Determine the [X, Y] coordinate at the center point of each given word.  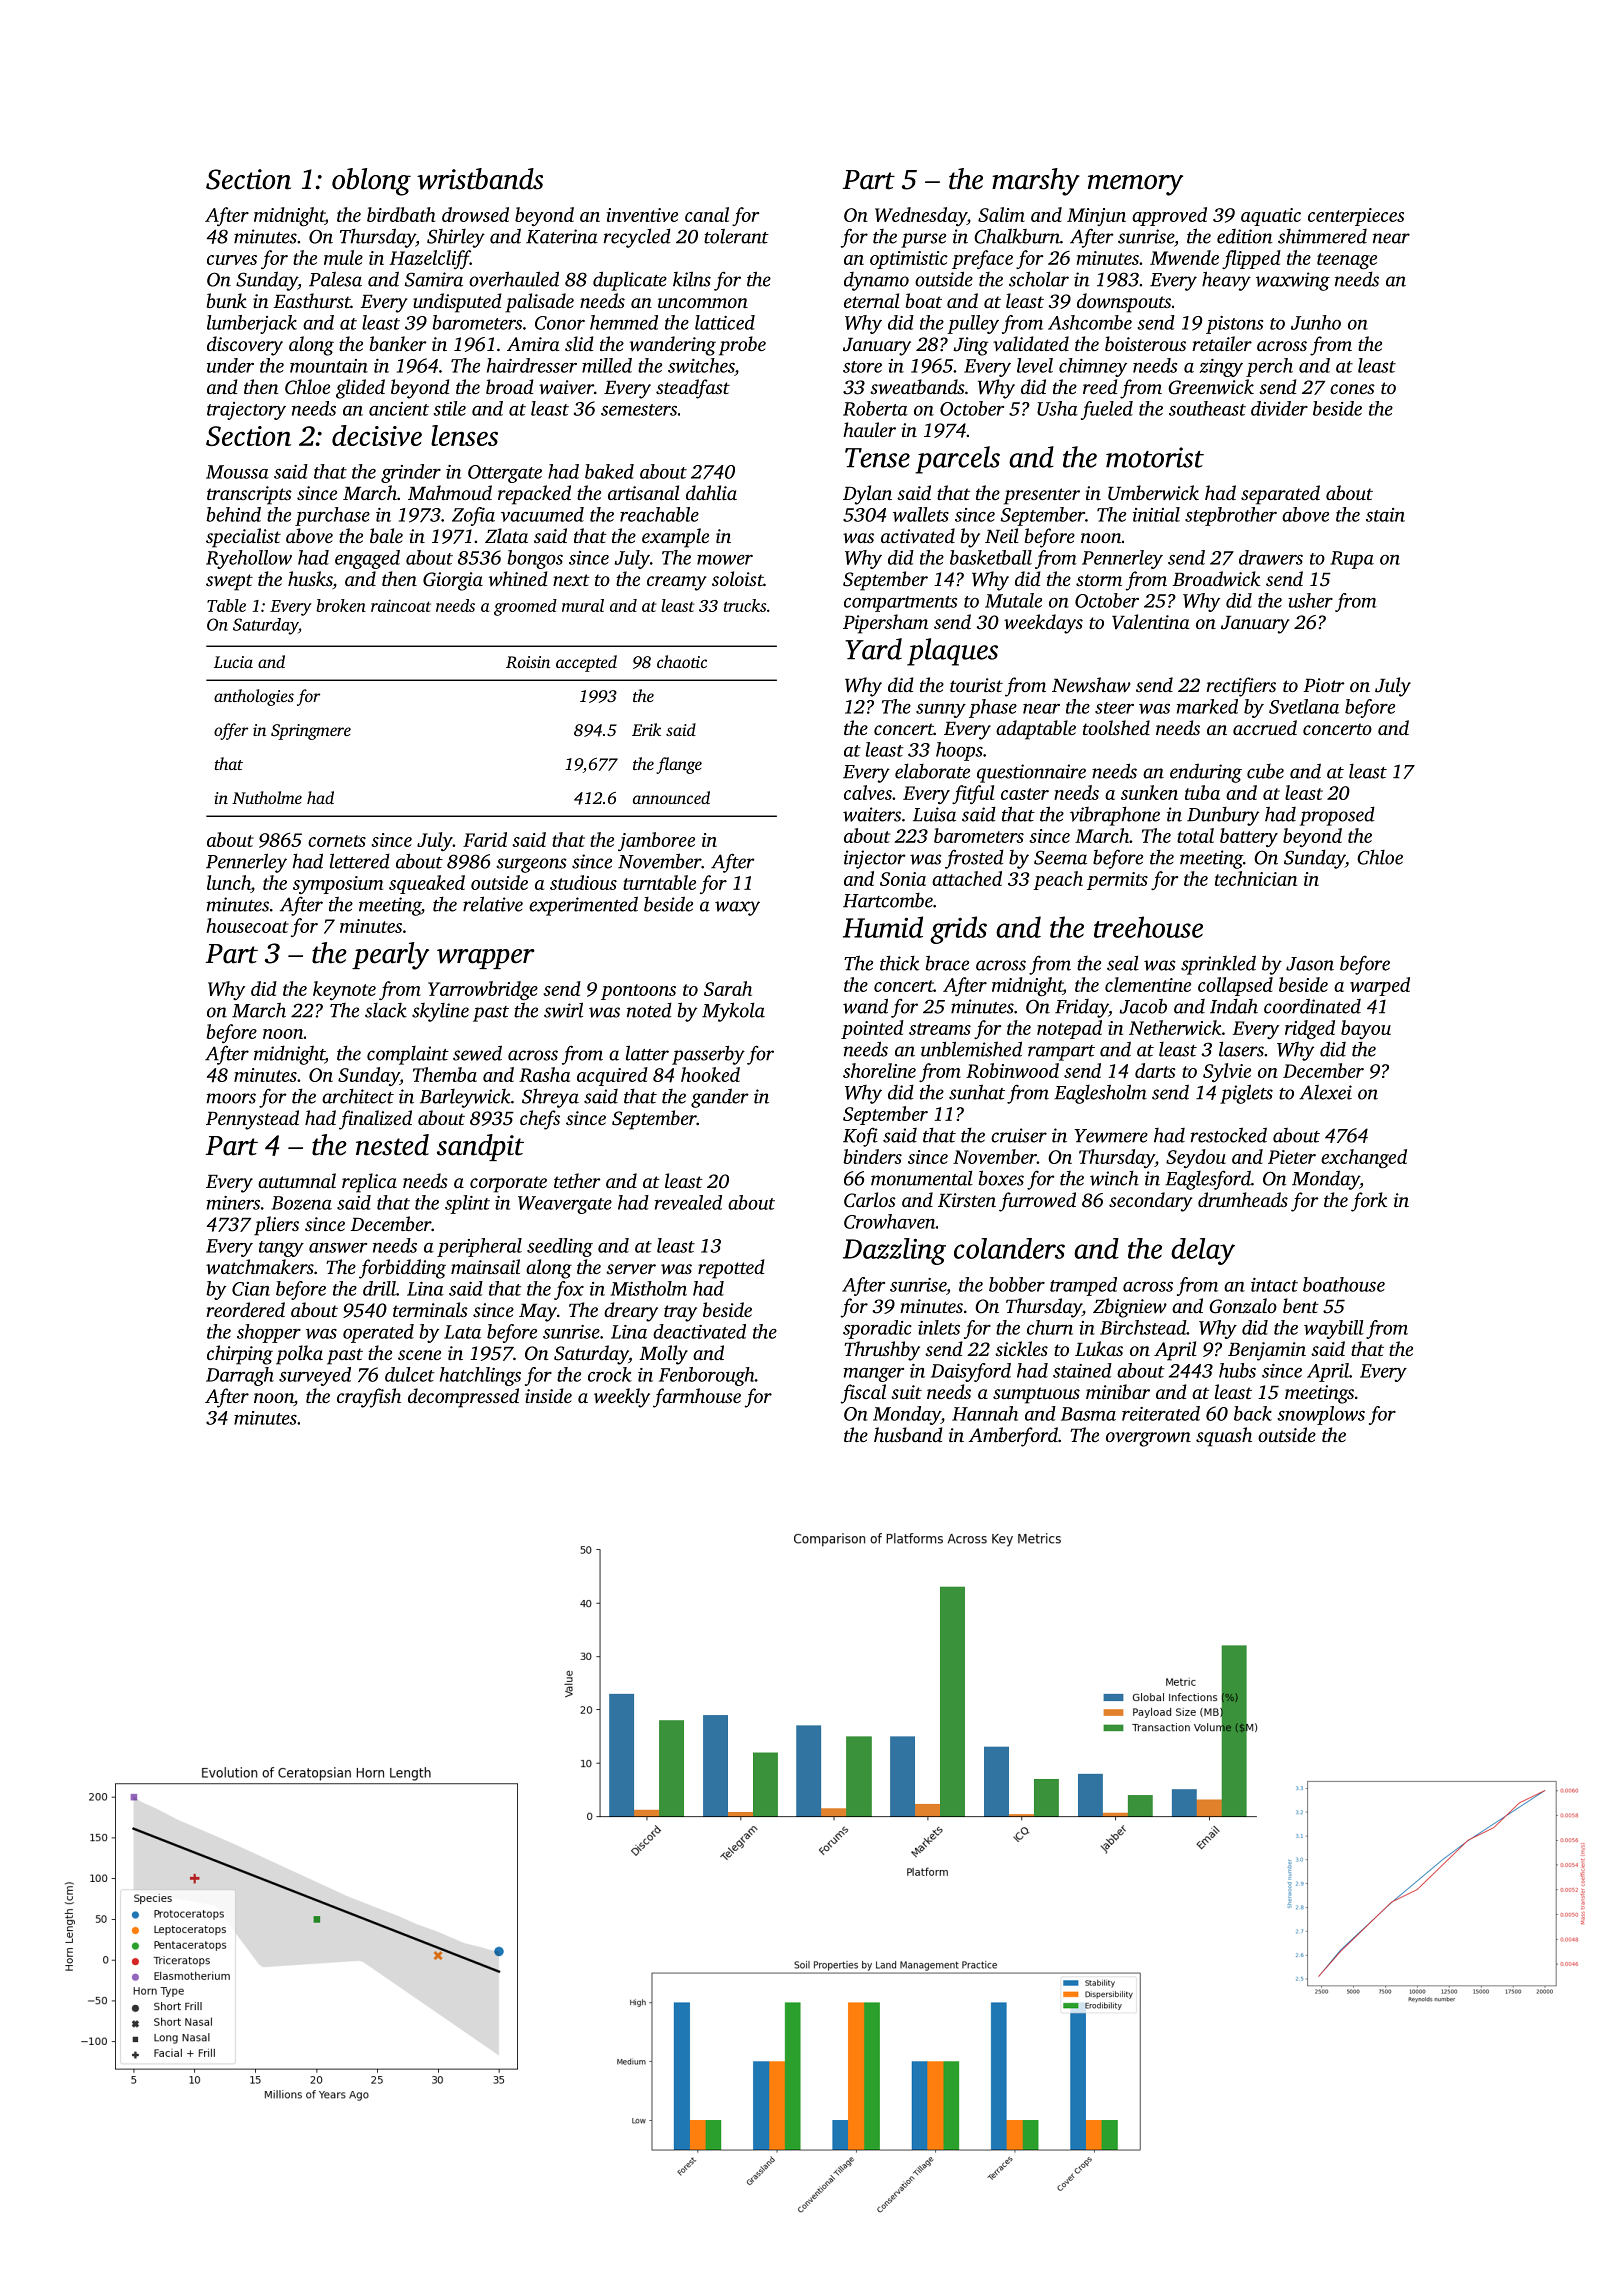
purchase [332, 516]
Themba [445, 1074]
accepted [586, 663]
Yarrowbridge [483, 990]
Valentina [1151, 622]
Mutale [1013, 600]
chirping [240, 1355]
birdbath [401, 214]
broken [341, 605]
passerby [708, 1055]
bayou [1366, 1029]
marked [1207, 706]
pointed [872, 1029]
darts [1155, 1070]
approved [1169, 216]
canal [707, 214]
